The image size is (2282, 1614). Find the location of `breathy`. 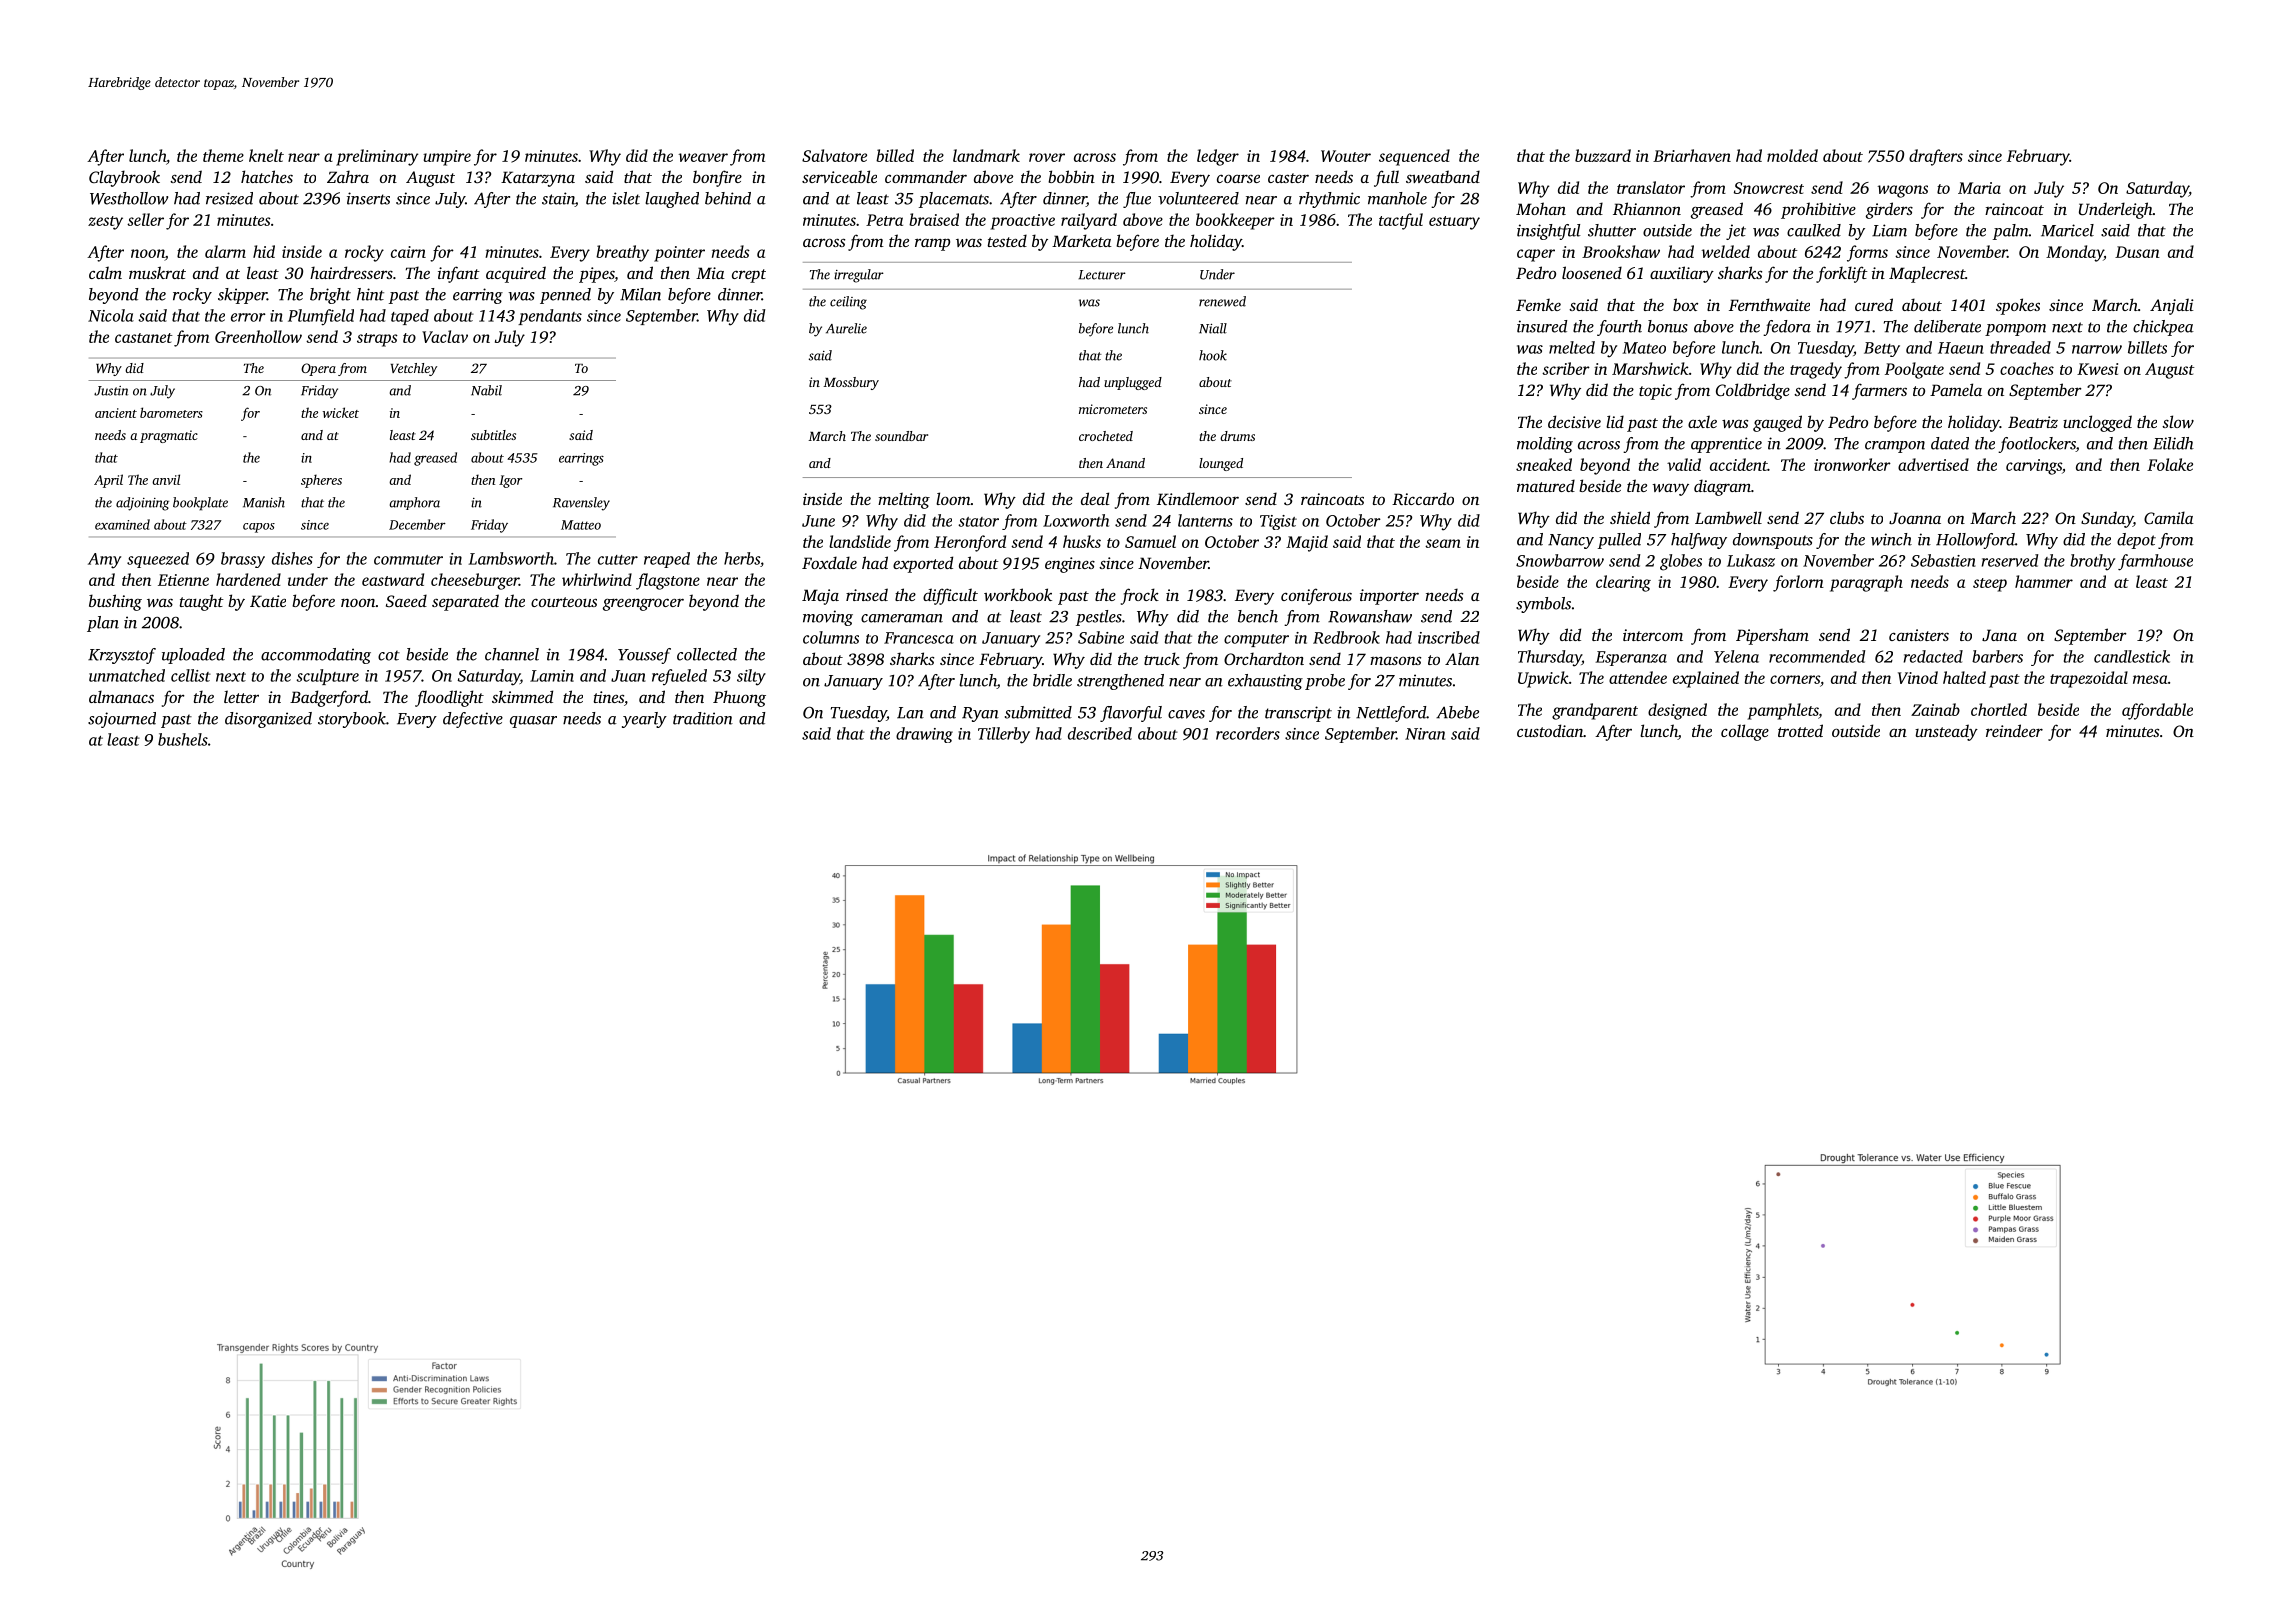

breathy is located at coordinates (622, 253).
